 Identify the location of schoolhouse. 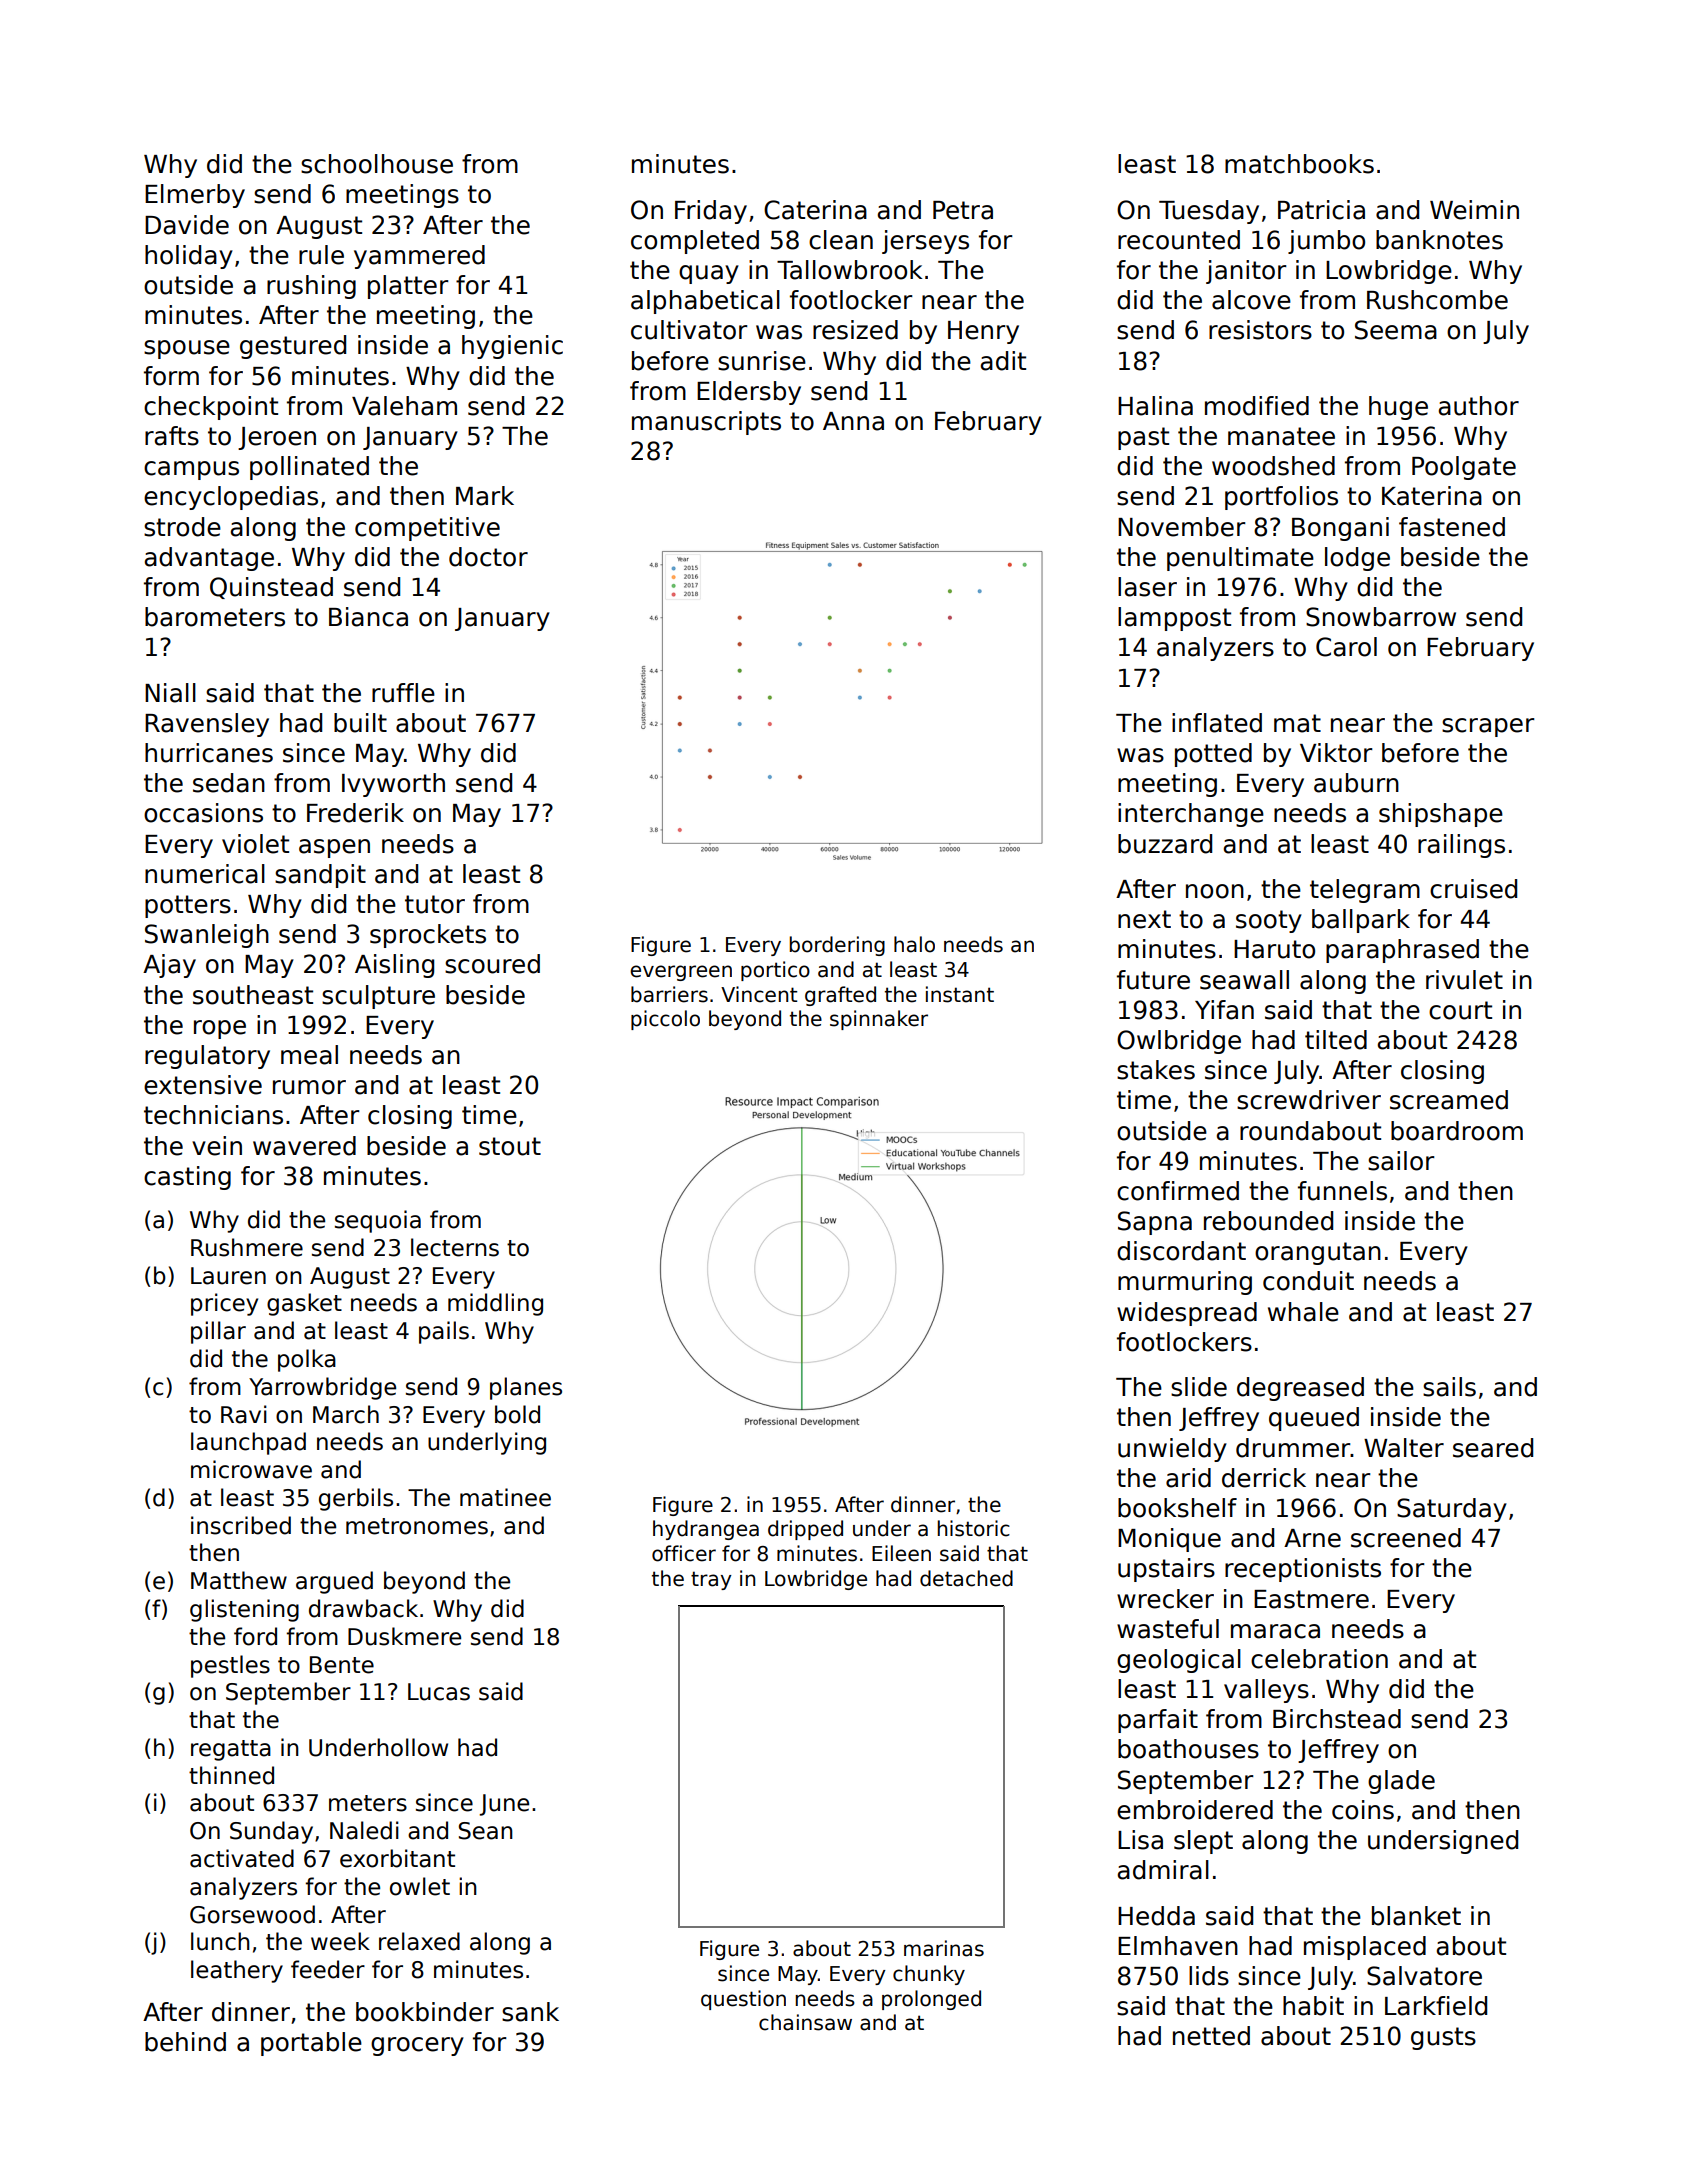
(377, 164).
